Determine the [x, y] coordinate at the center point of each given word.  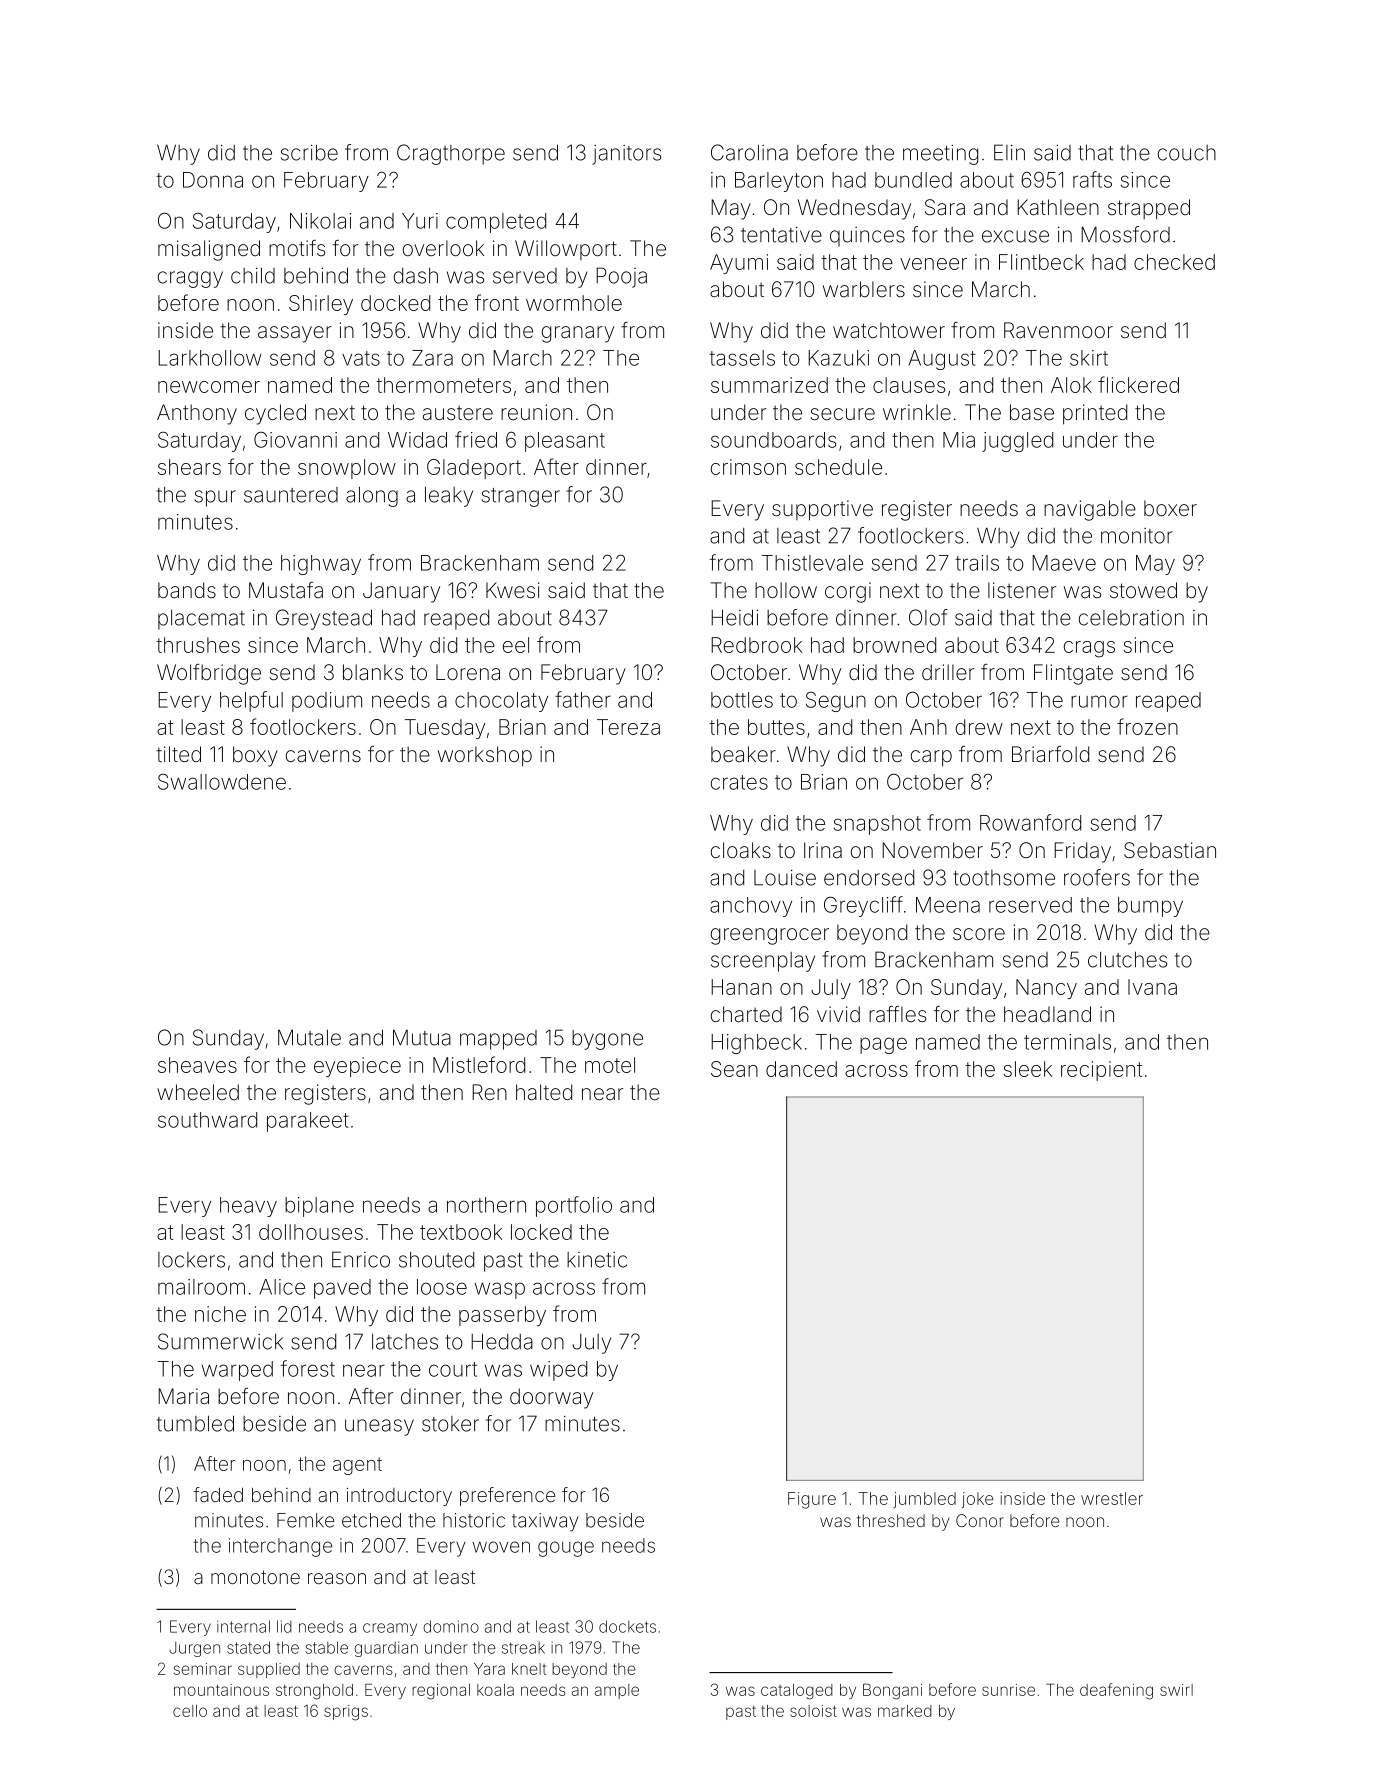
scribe [309, 152]
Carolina [749, 152]
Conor [980, 1520]
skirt [1089, 358]
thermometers [443, 385]
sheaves [197, 1065]
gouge [566, 1549]
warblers [864, 289]
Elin [1009, 152]
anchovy [751, 907]
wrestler [1112, 1498]
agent [357, 1466]
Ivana [1152, 987]
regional [441, 1692]
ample [617, 1691]
